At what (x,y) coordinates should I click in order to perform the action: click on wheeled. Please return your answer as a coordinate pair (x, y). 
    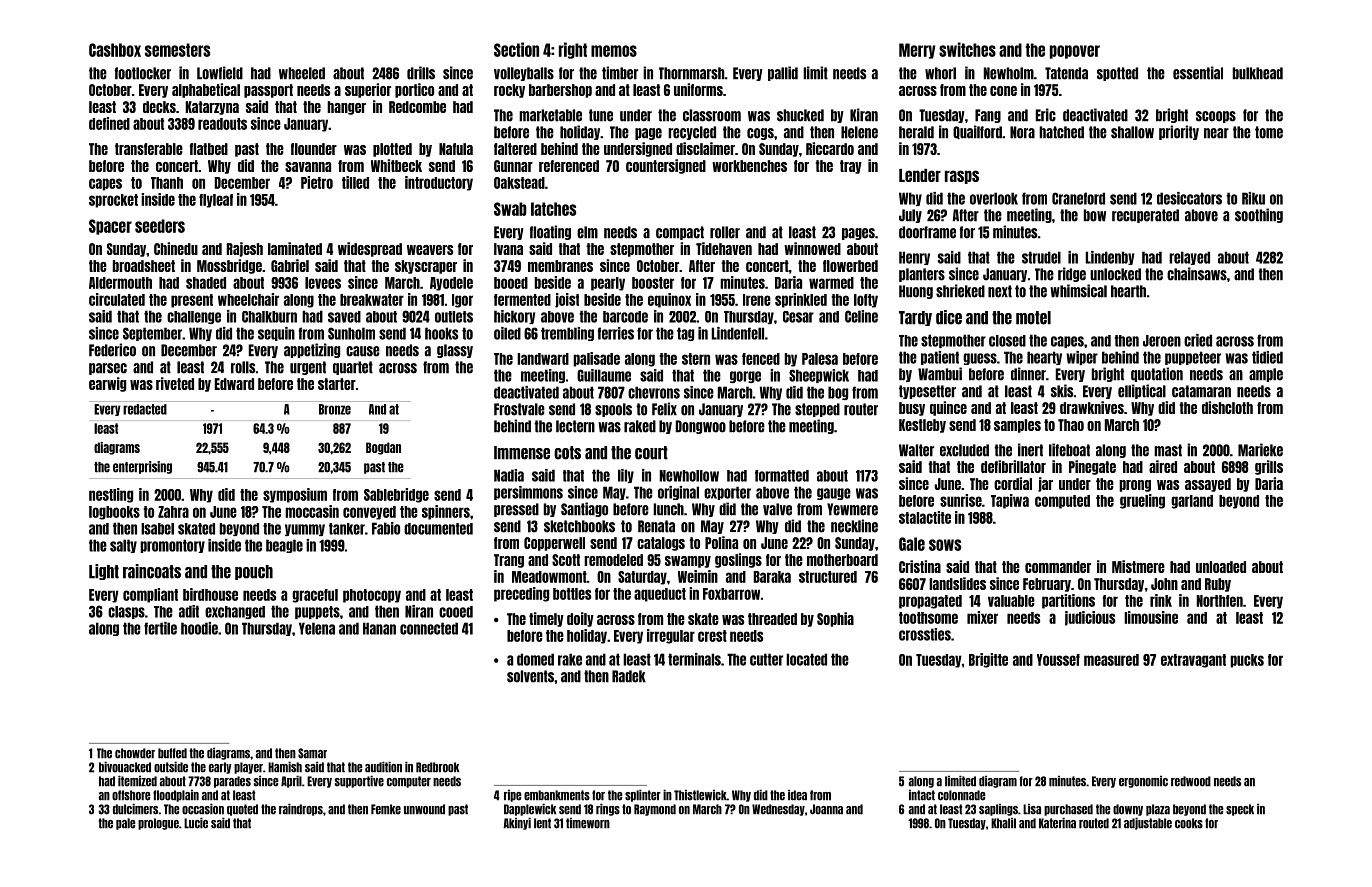
    Looking at the image, I should click on (302, 73).
